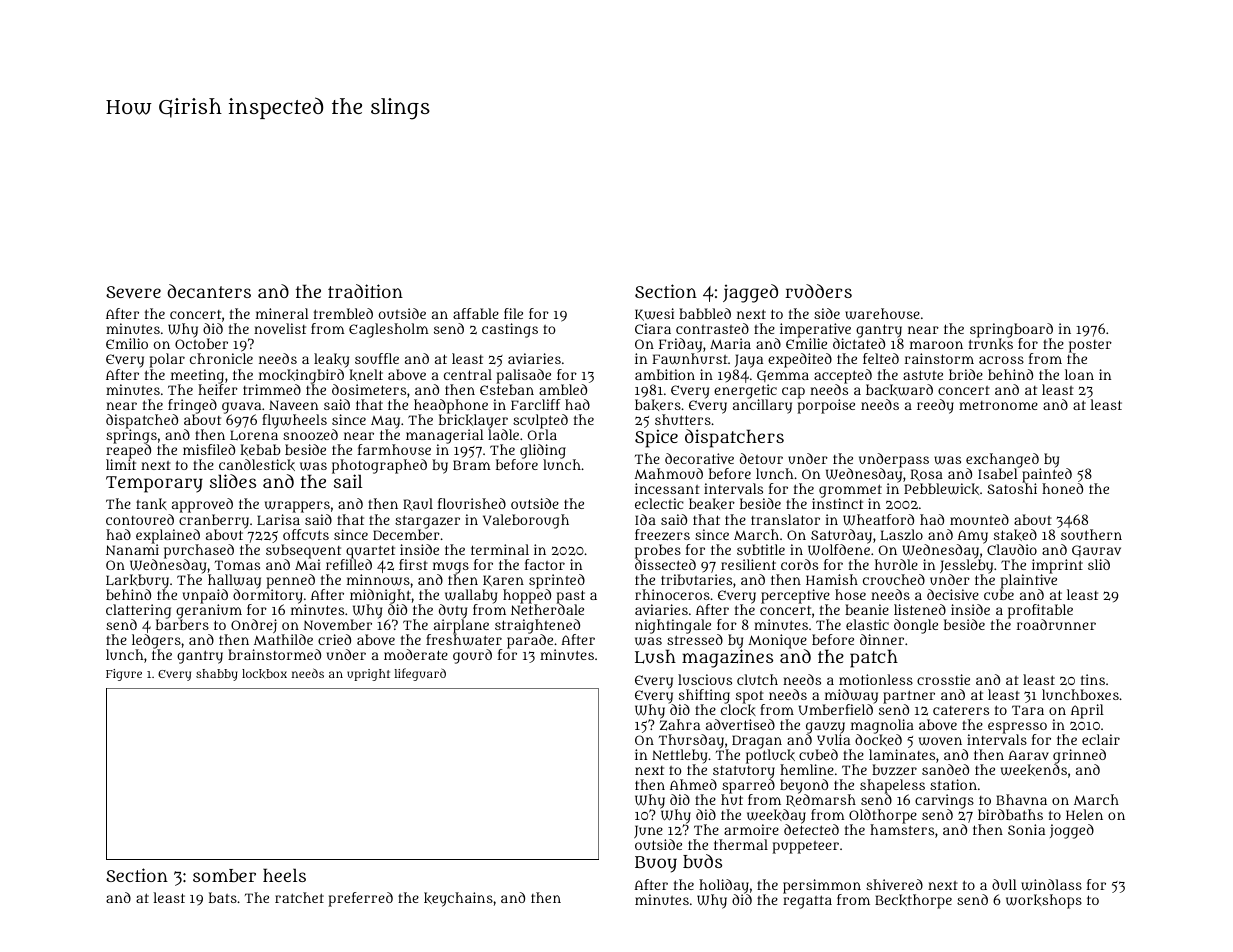  I want to click on shabby, so click(217, 675).
